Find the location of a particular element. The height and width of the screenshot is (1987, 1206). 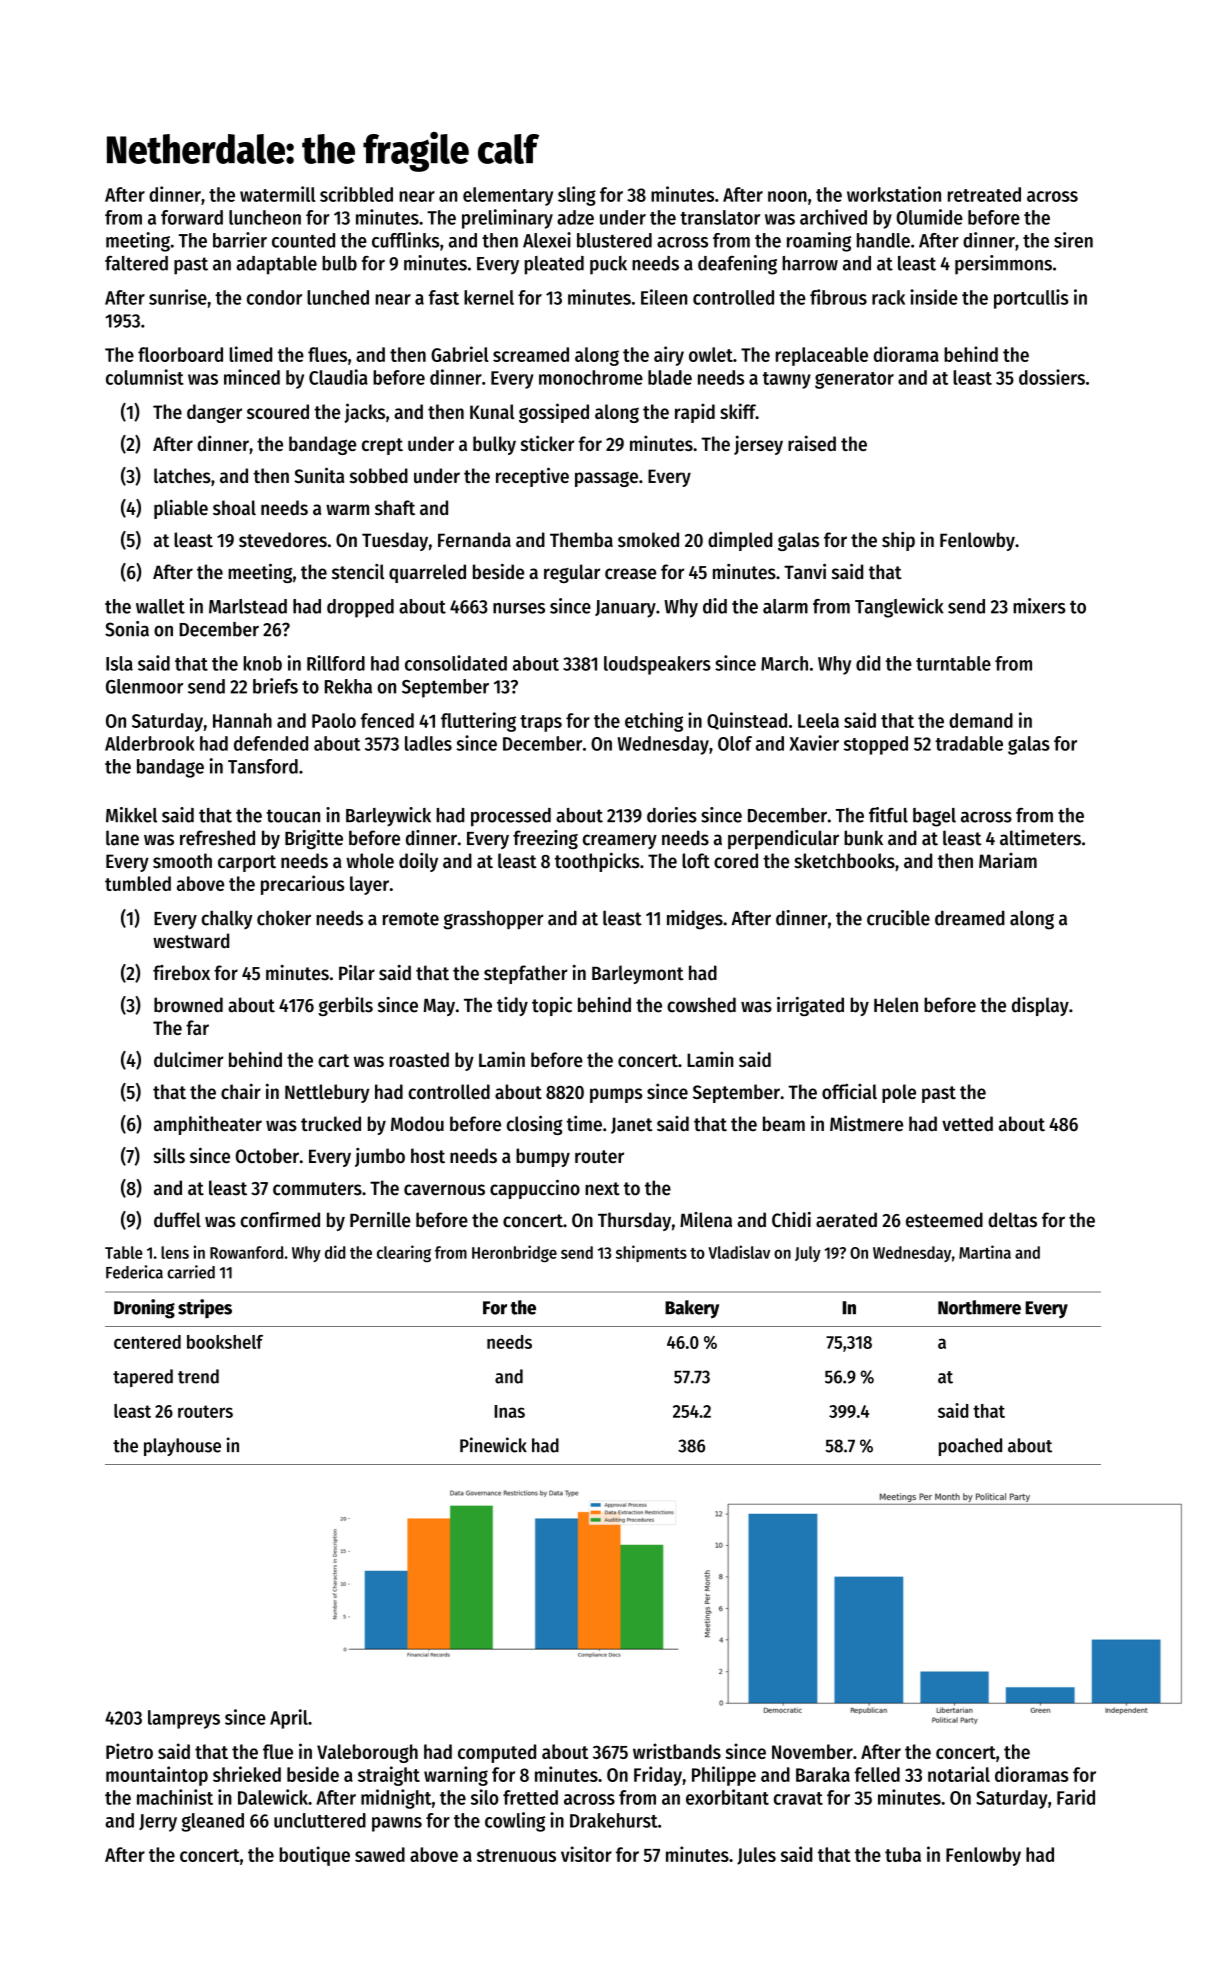

stepfather is located at coordinates (526, 974).
